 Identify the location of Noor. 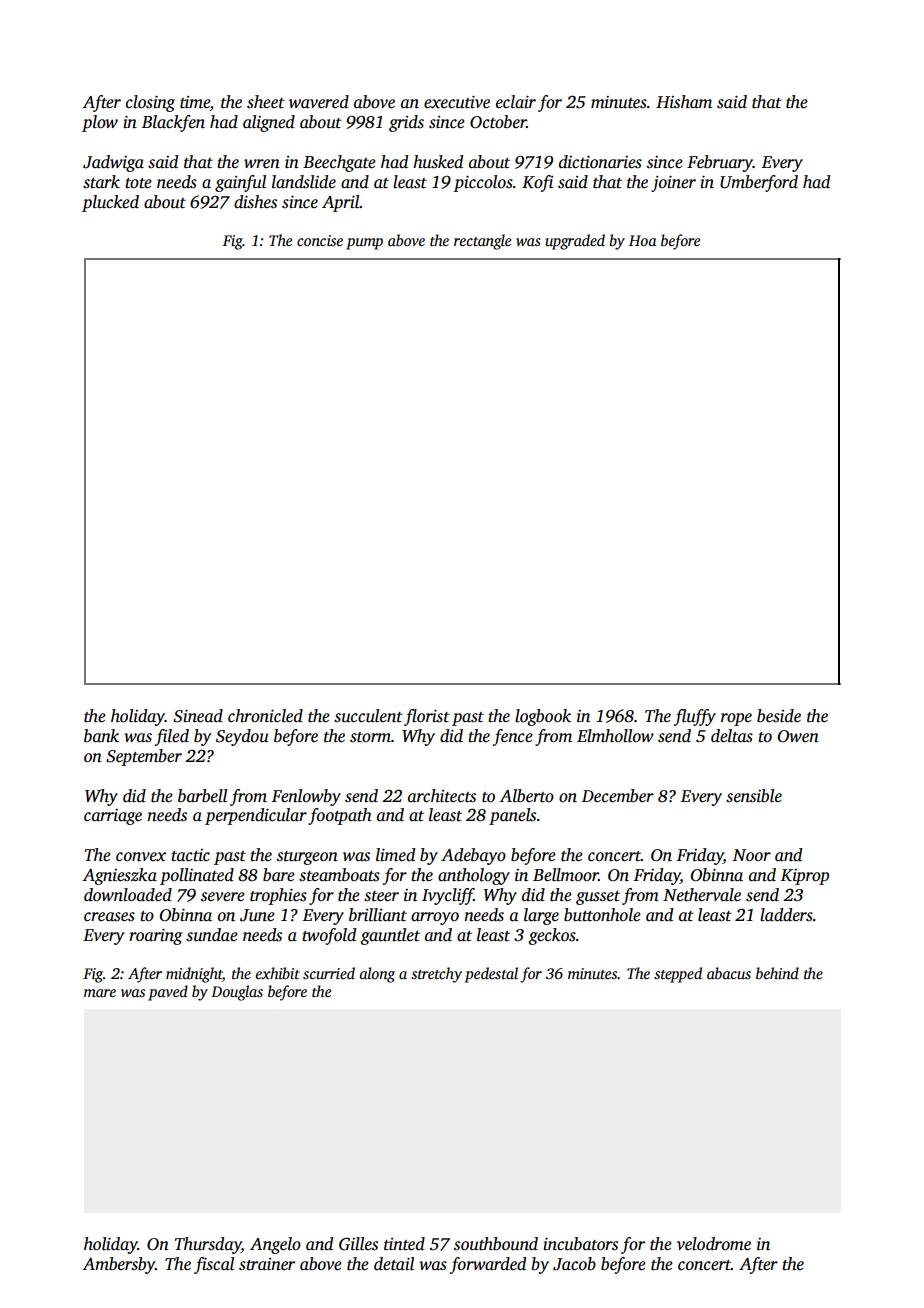
(752, 855).
